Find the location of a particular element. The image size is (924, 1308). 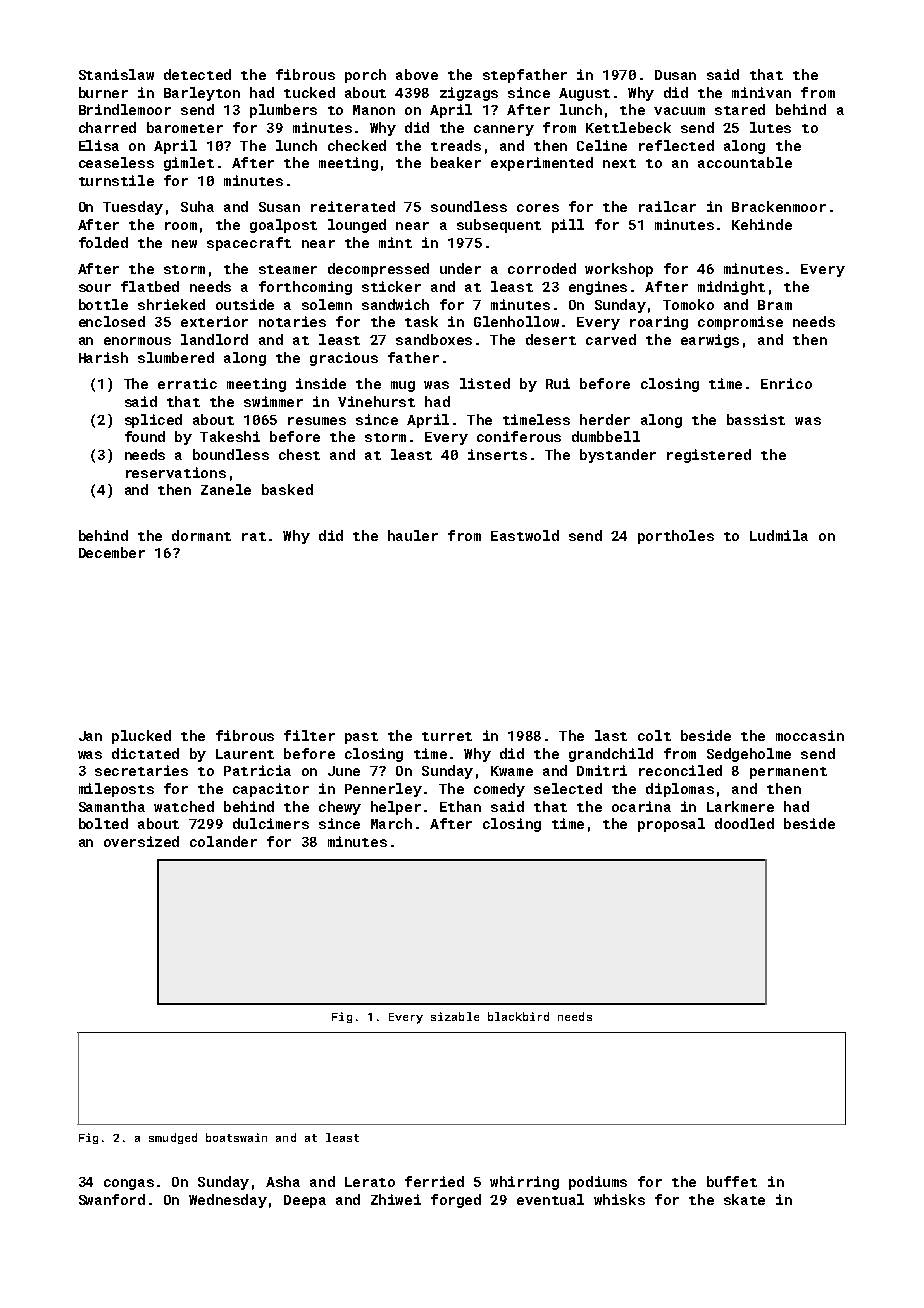

sandboxes is located at coordinates (434, 339).
